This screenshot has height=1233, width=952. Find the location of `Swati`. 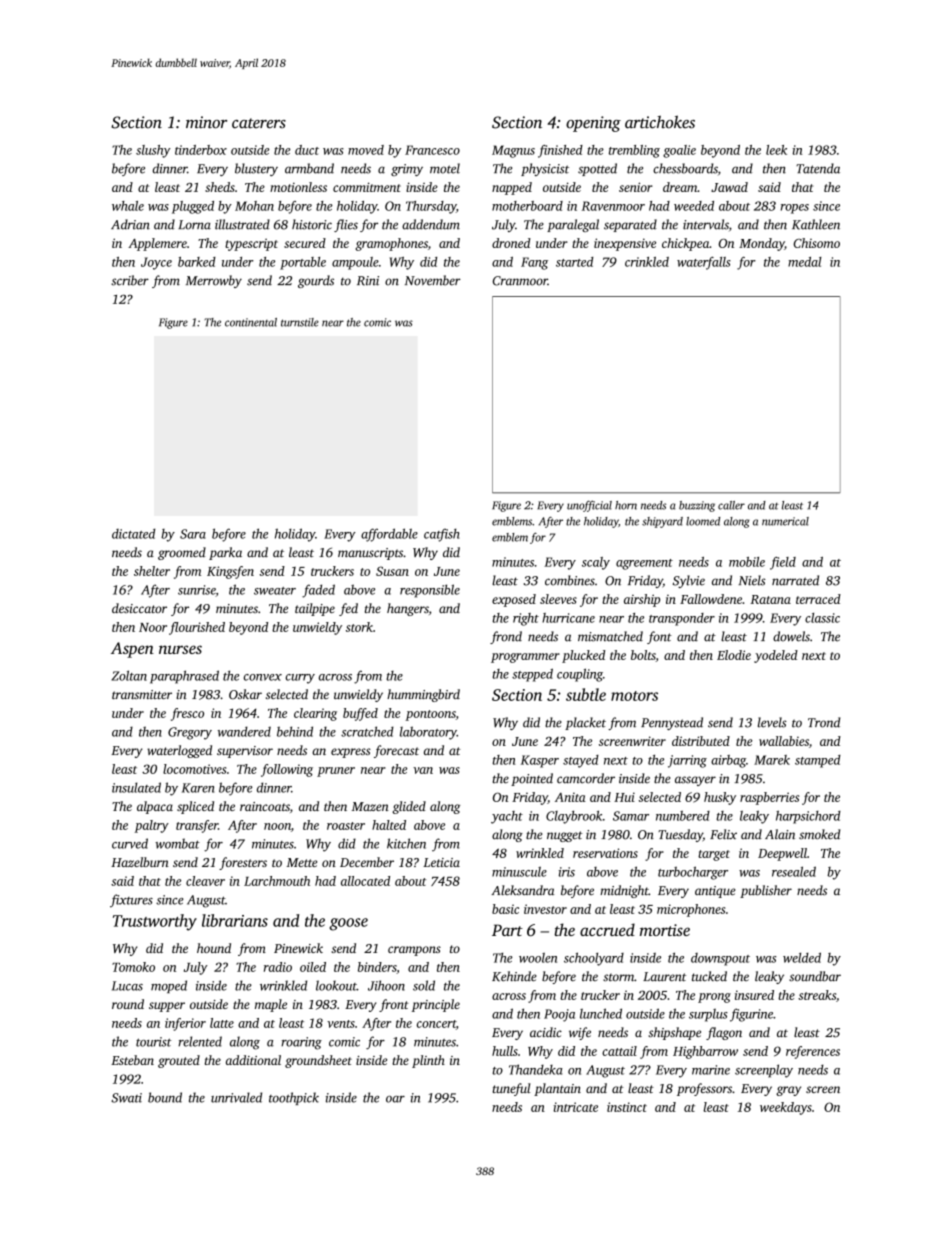

Swati is located at coordinates (126, 1098).
